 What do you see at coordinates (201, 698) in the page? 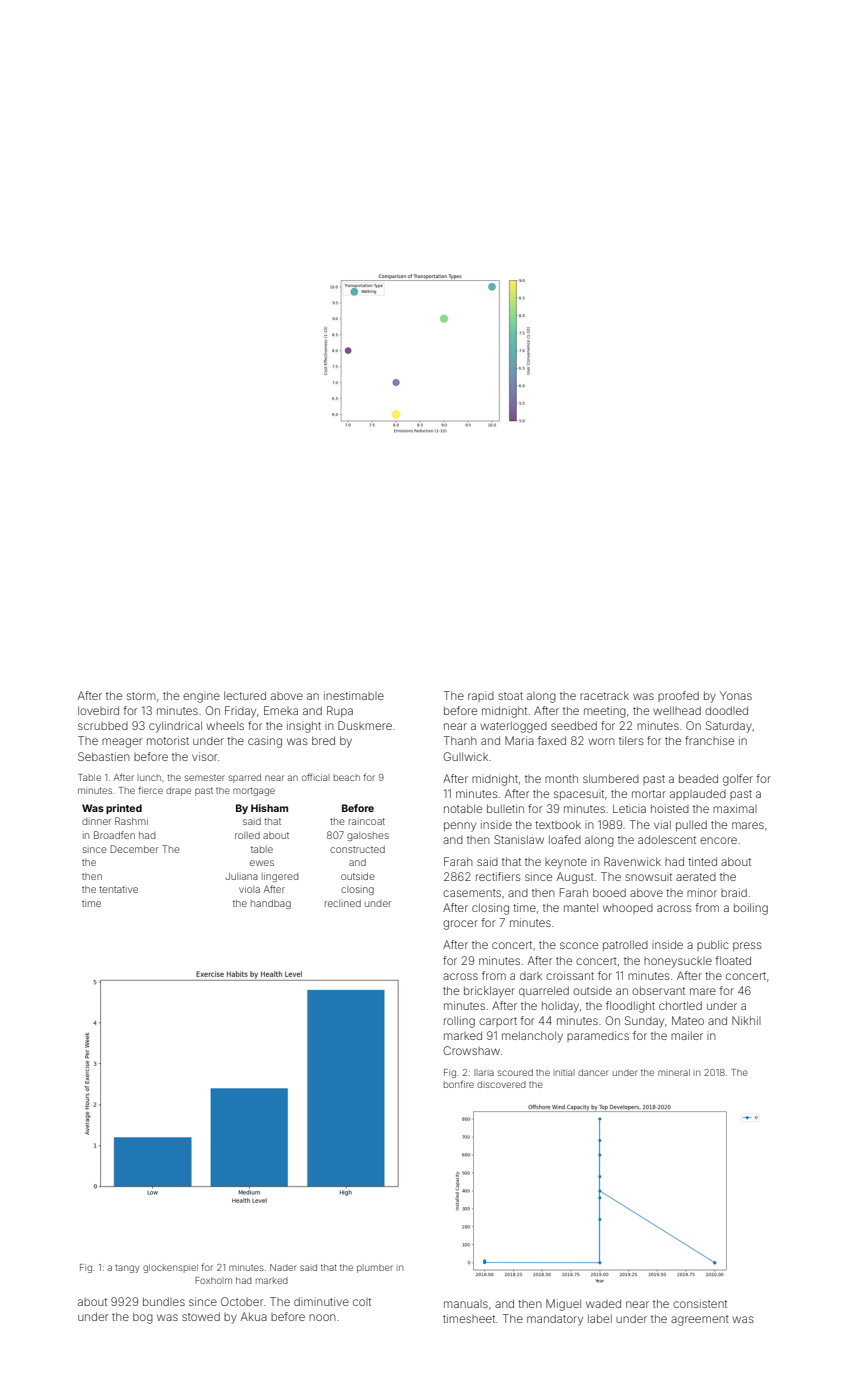
I see `engine` at bounding box center [201, 698].
